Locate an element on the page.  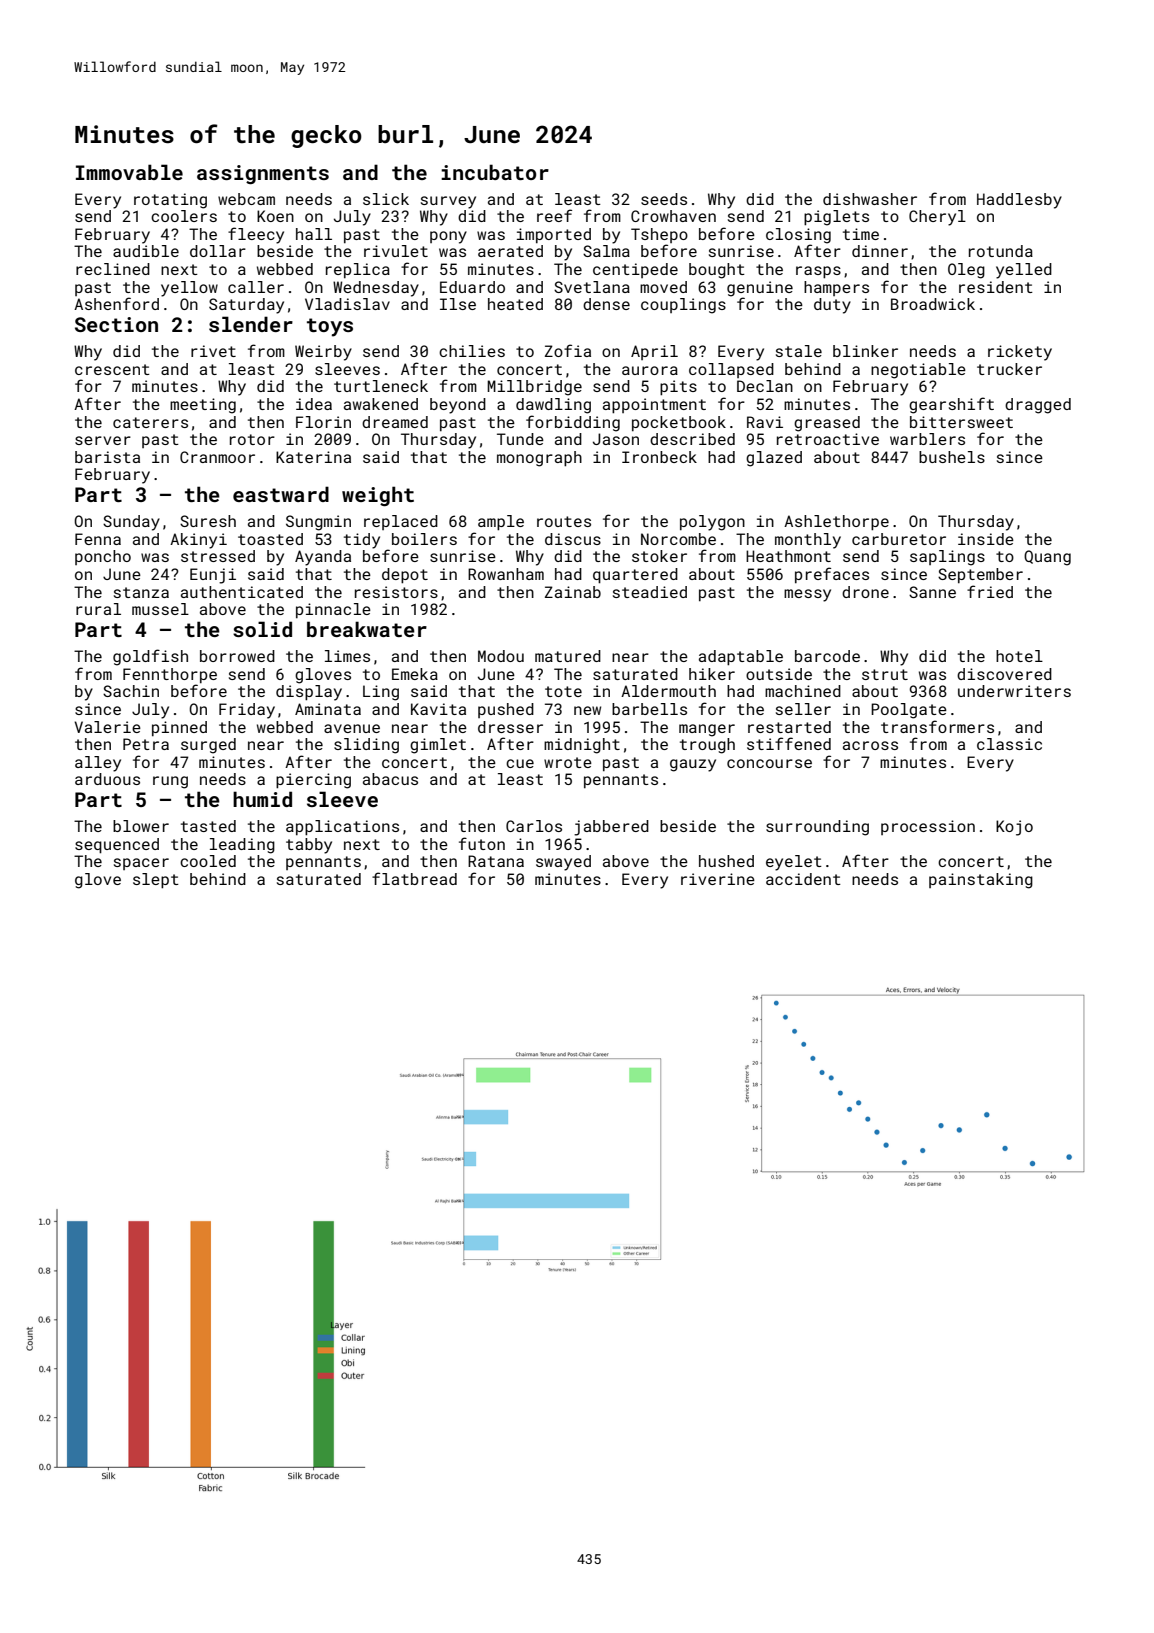
resistors is located at coordinates (396, 592).
